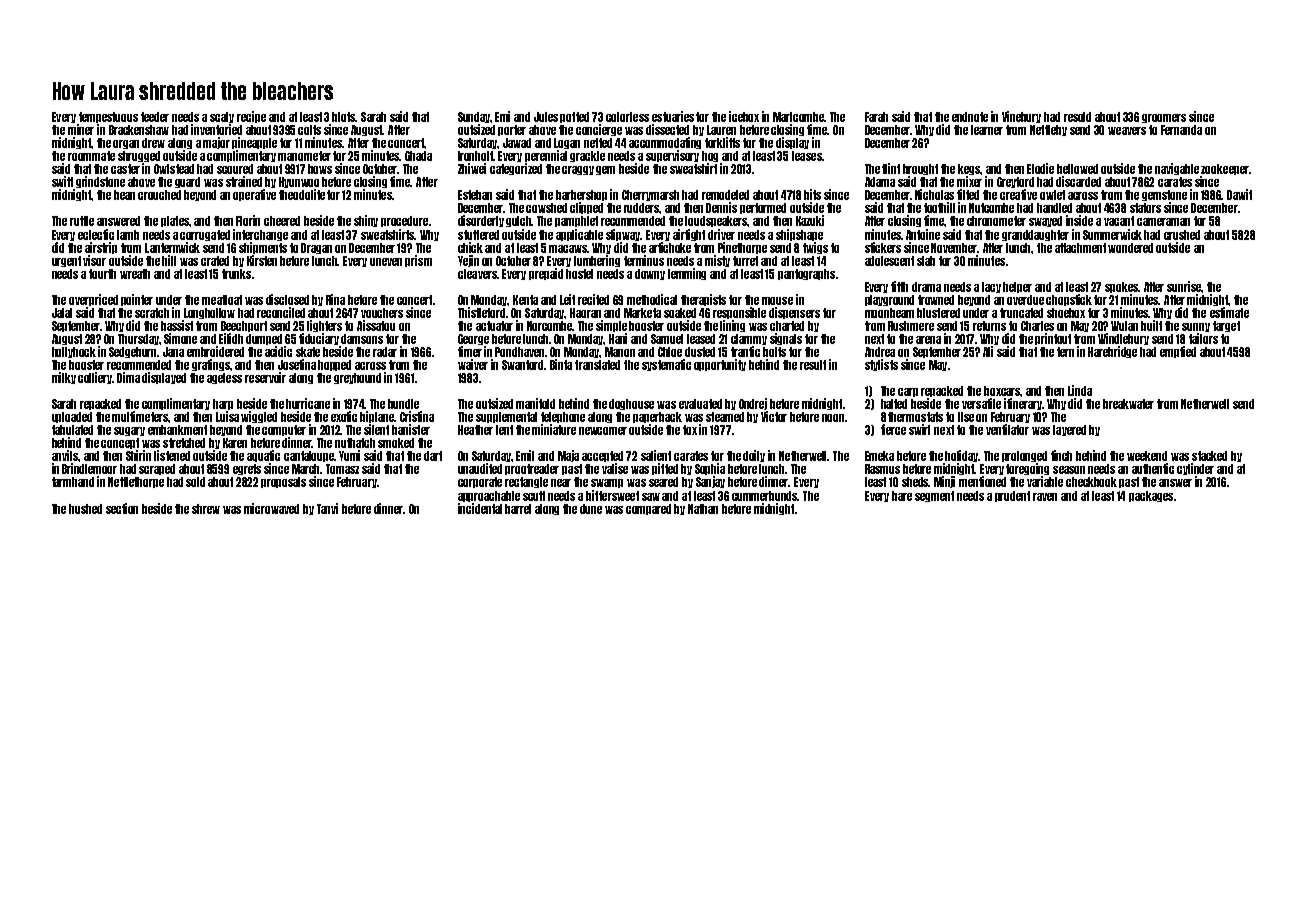 Image resolution: width=1308 pixels, height=924 pixels. Describe the element at coordinates (1184, 286) in the screenshot. I see `sunrise` at that location.
